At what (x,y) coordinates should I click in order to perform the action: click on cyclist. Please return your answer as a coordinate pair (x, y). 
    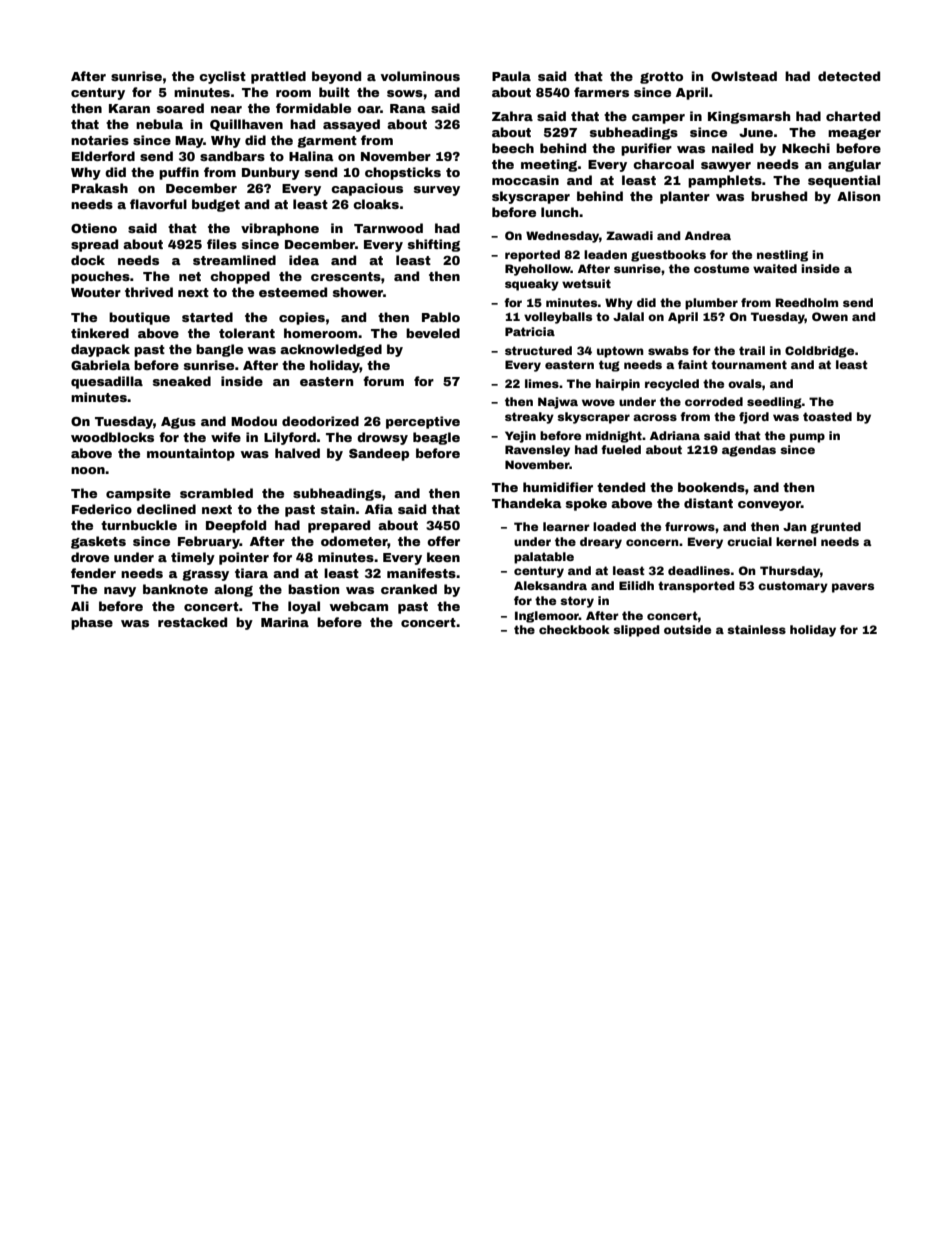
    Looking at the image, I should click on (222, 77).
